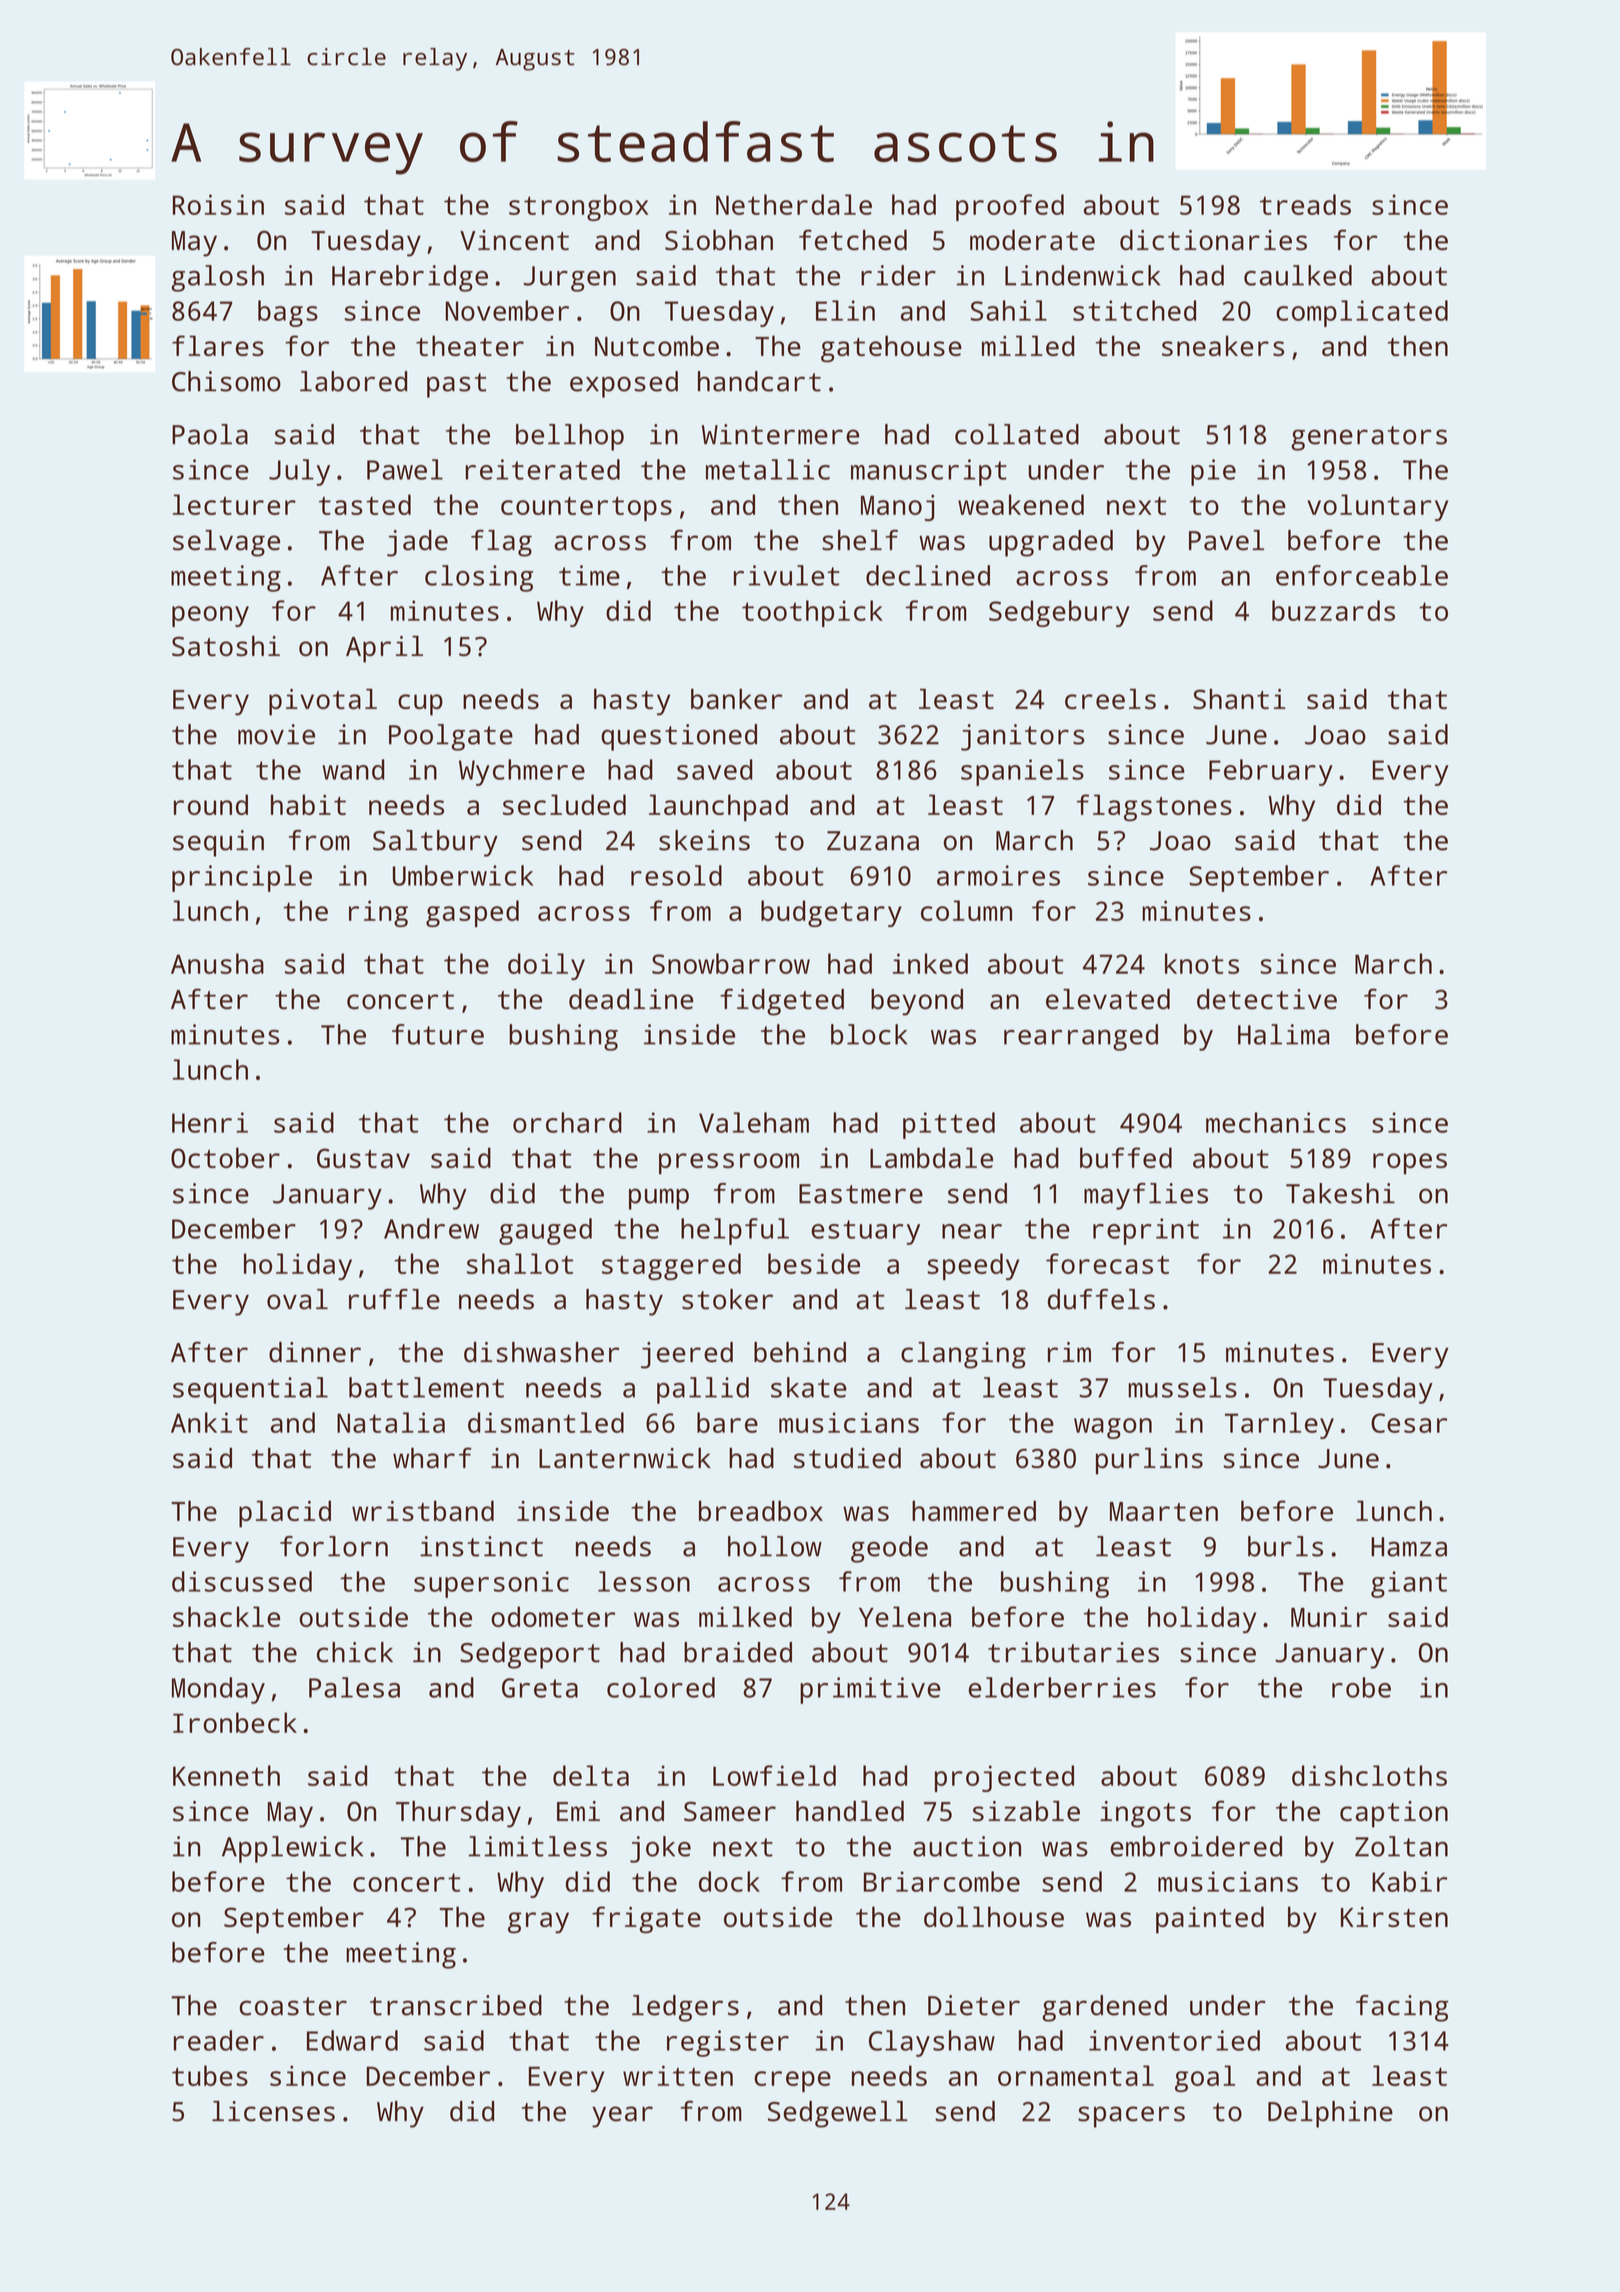 This image has width=1620, height=2292. Describe the element at coordinates (514, 240) in the image. I see `Vincent` at that location.
